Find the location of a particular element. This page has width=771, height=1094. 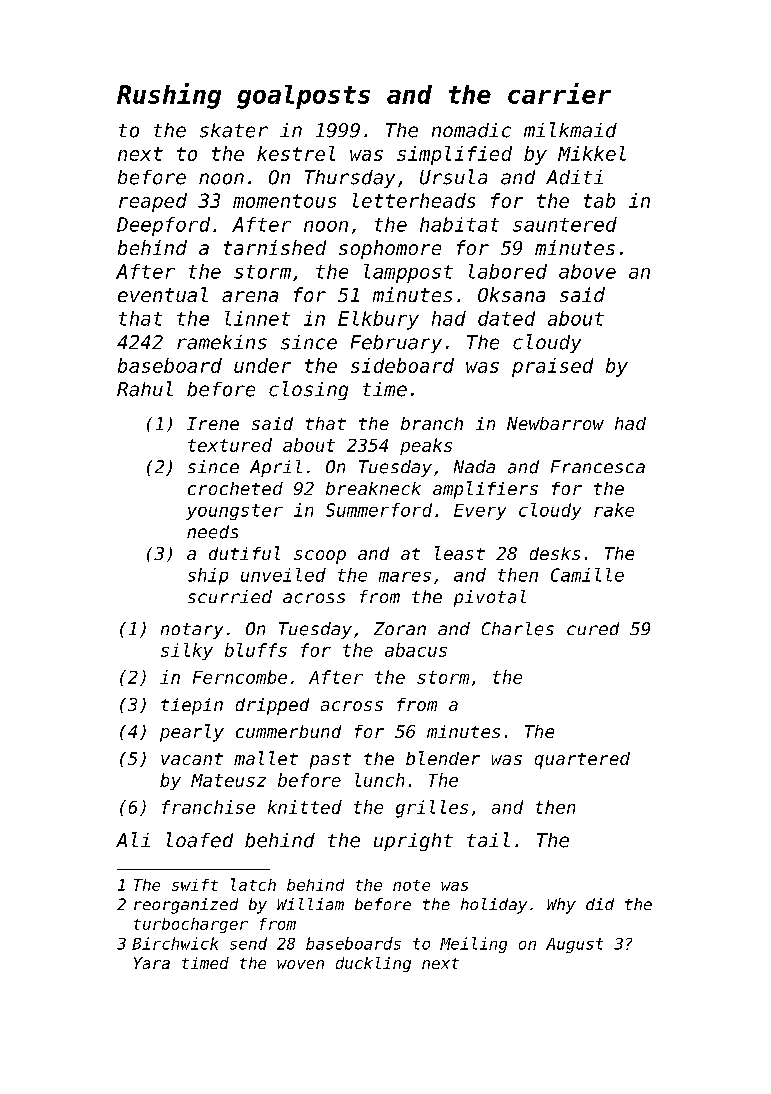

Ursula is located at coordinates (453, 177).
